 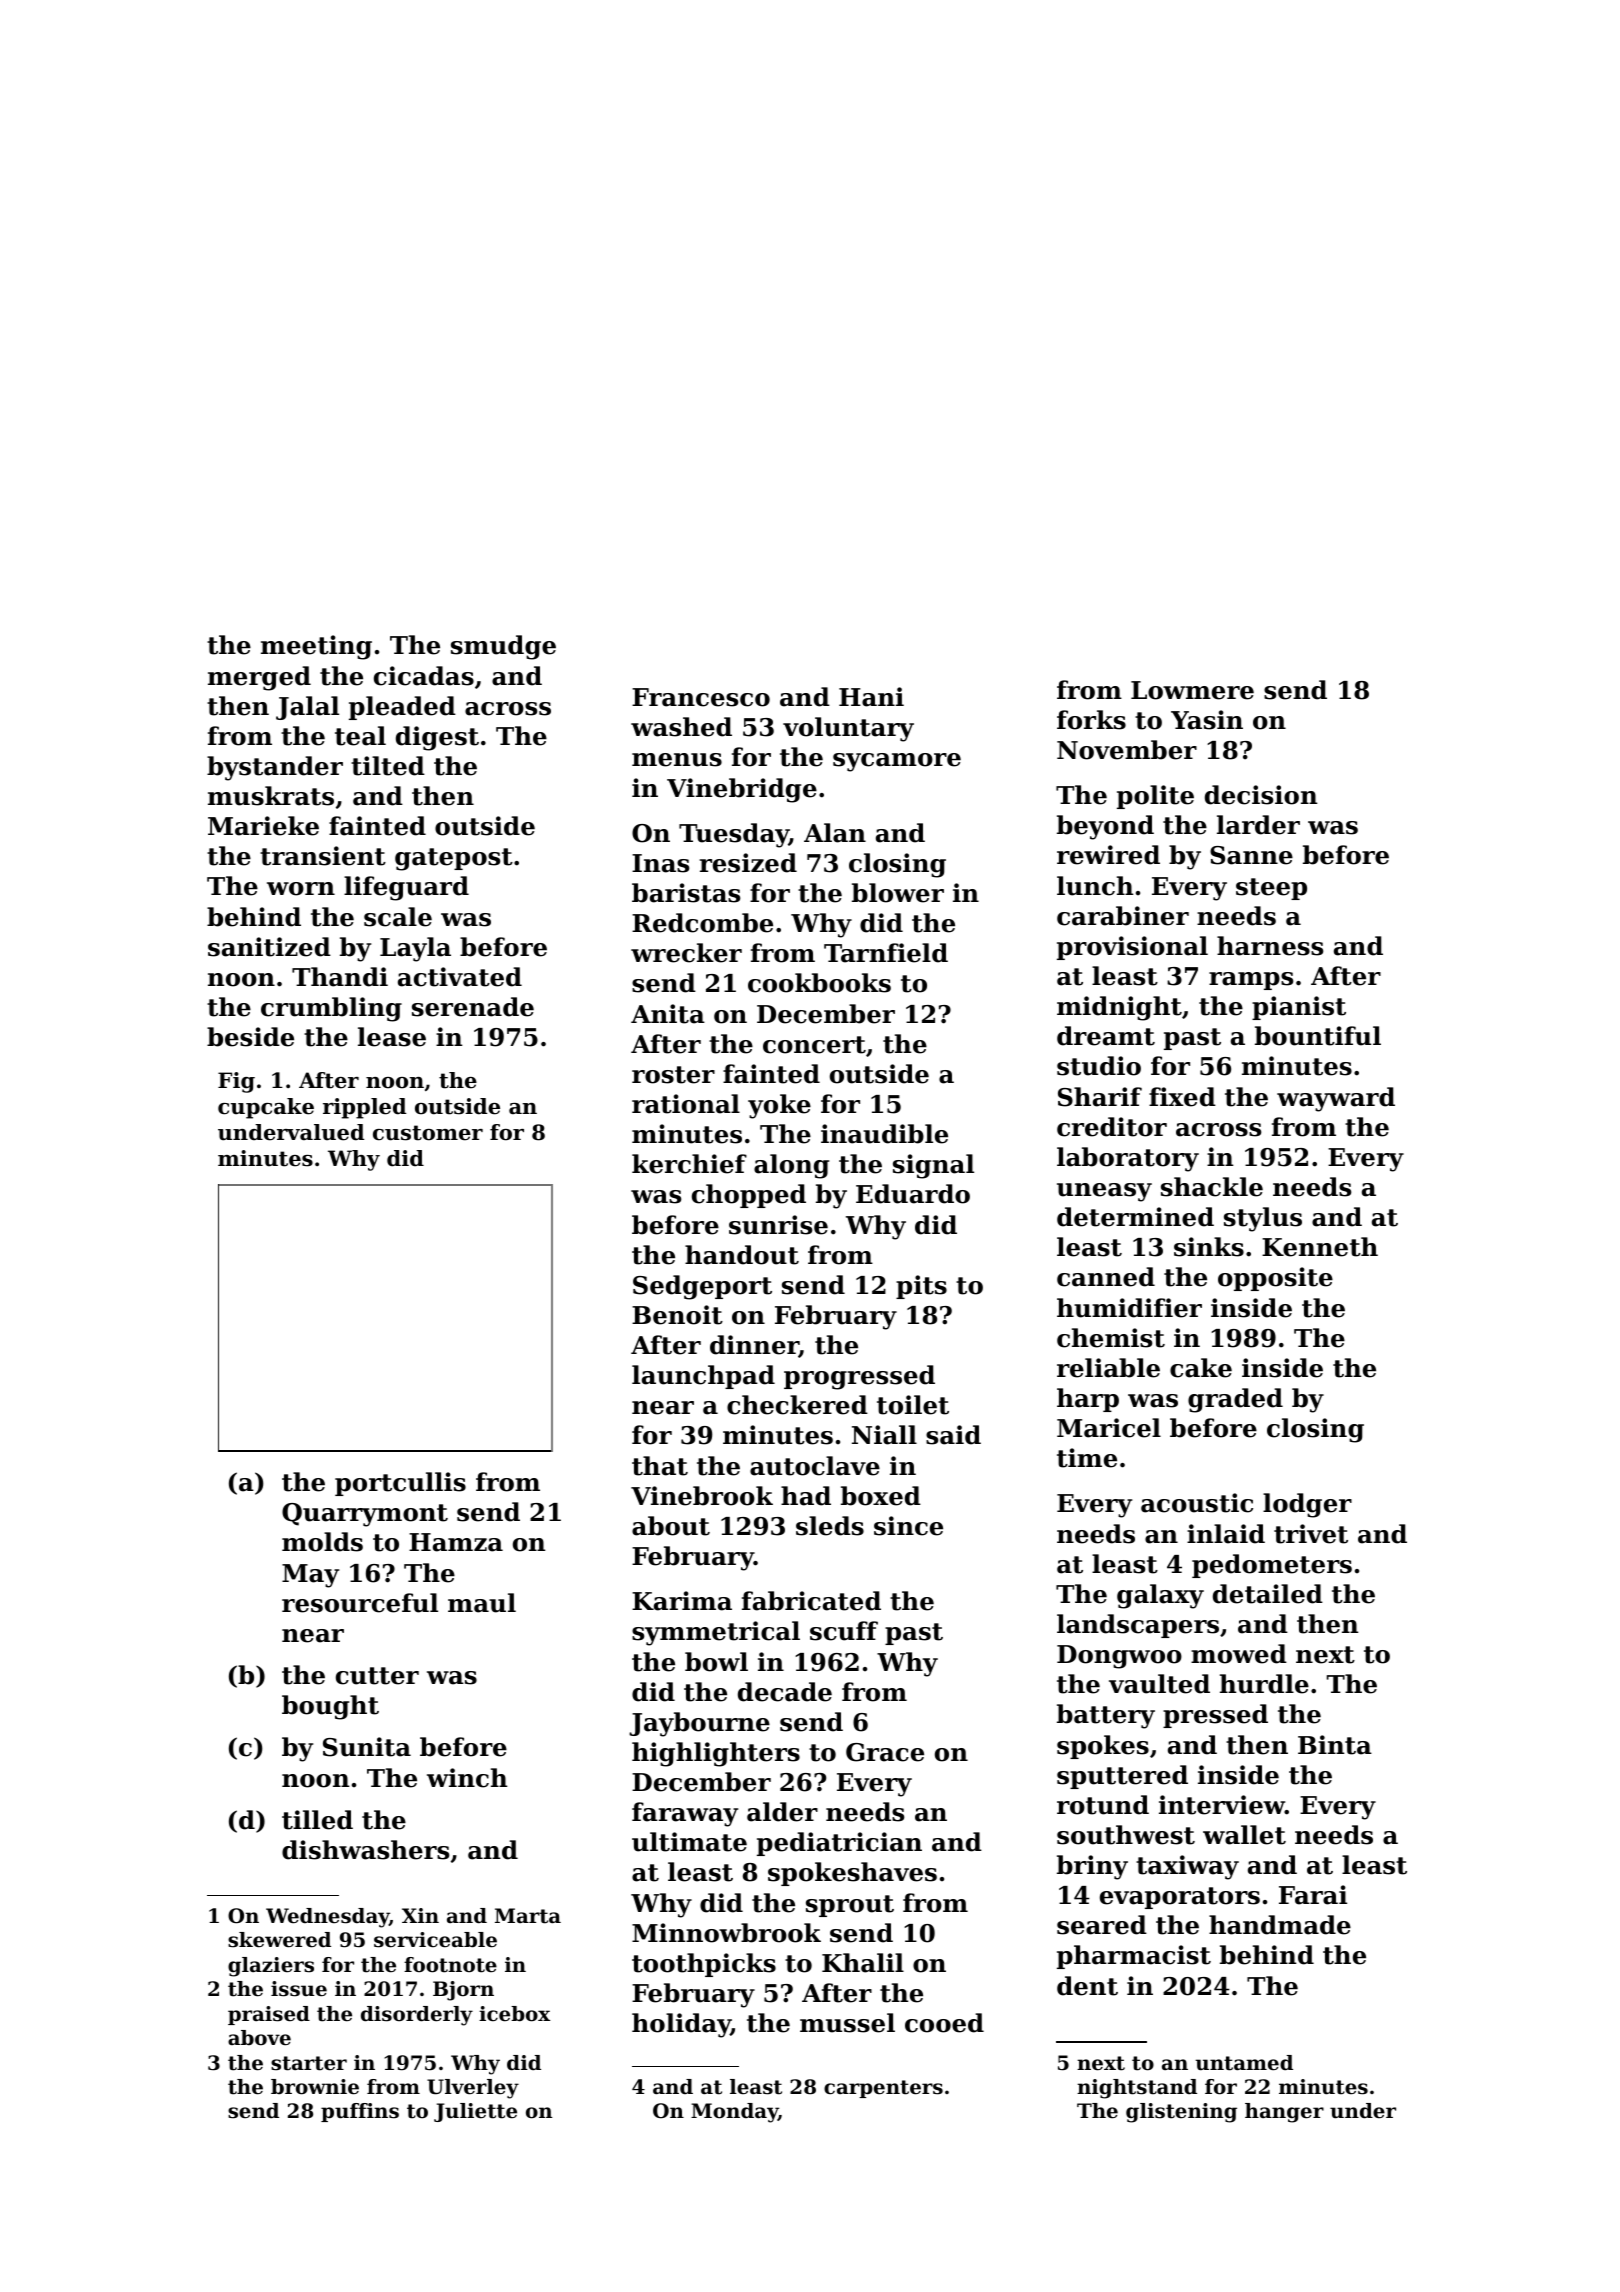 I want to click on bought, so click(x=330, y=1707).
